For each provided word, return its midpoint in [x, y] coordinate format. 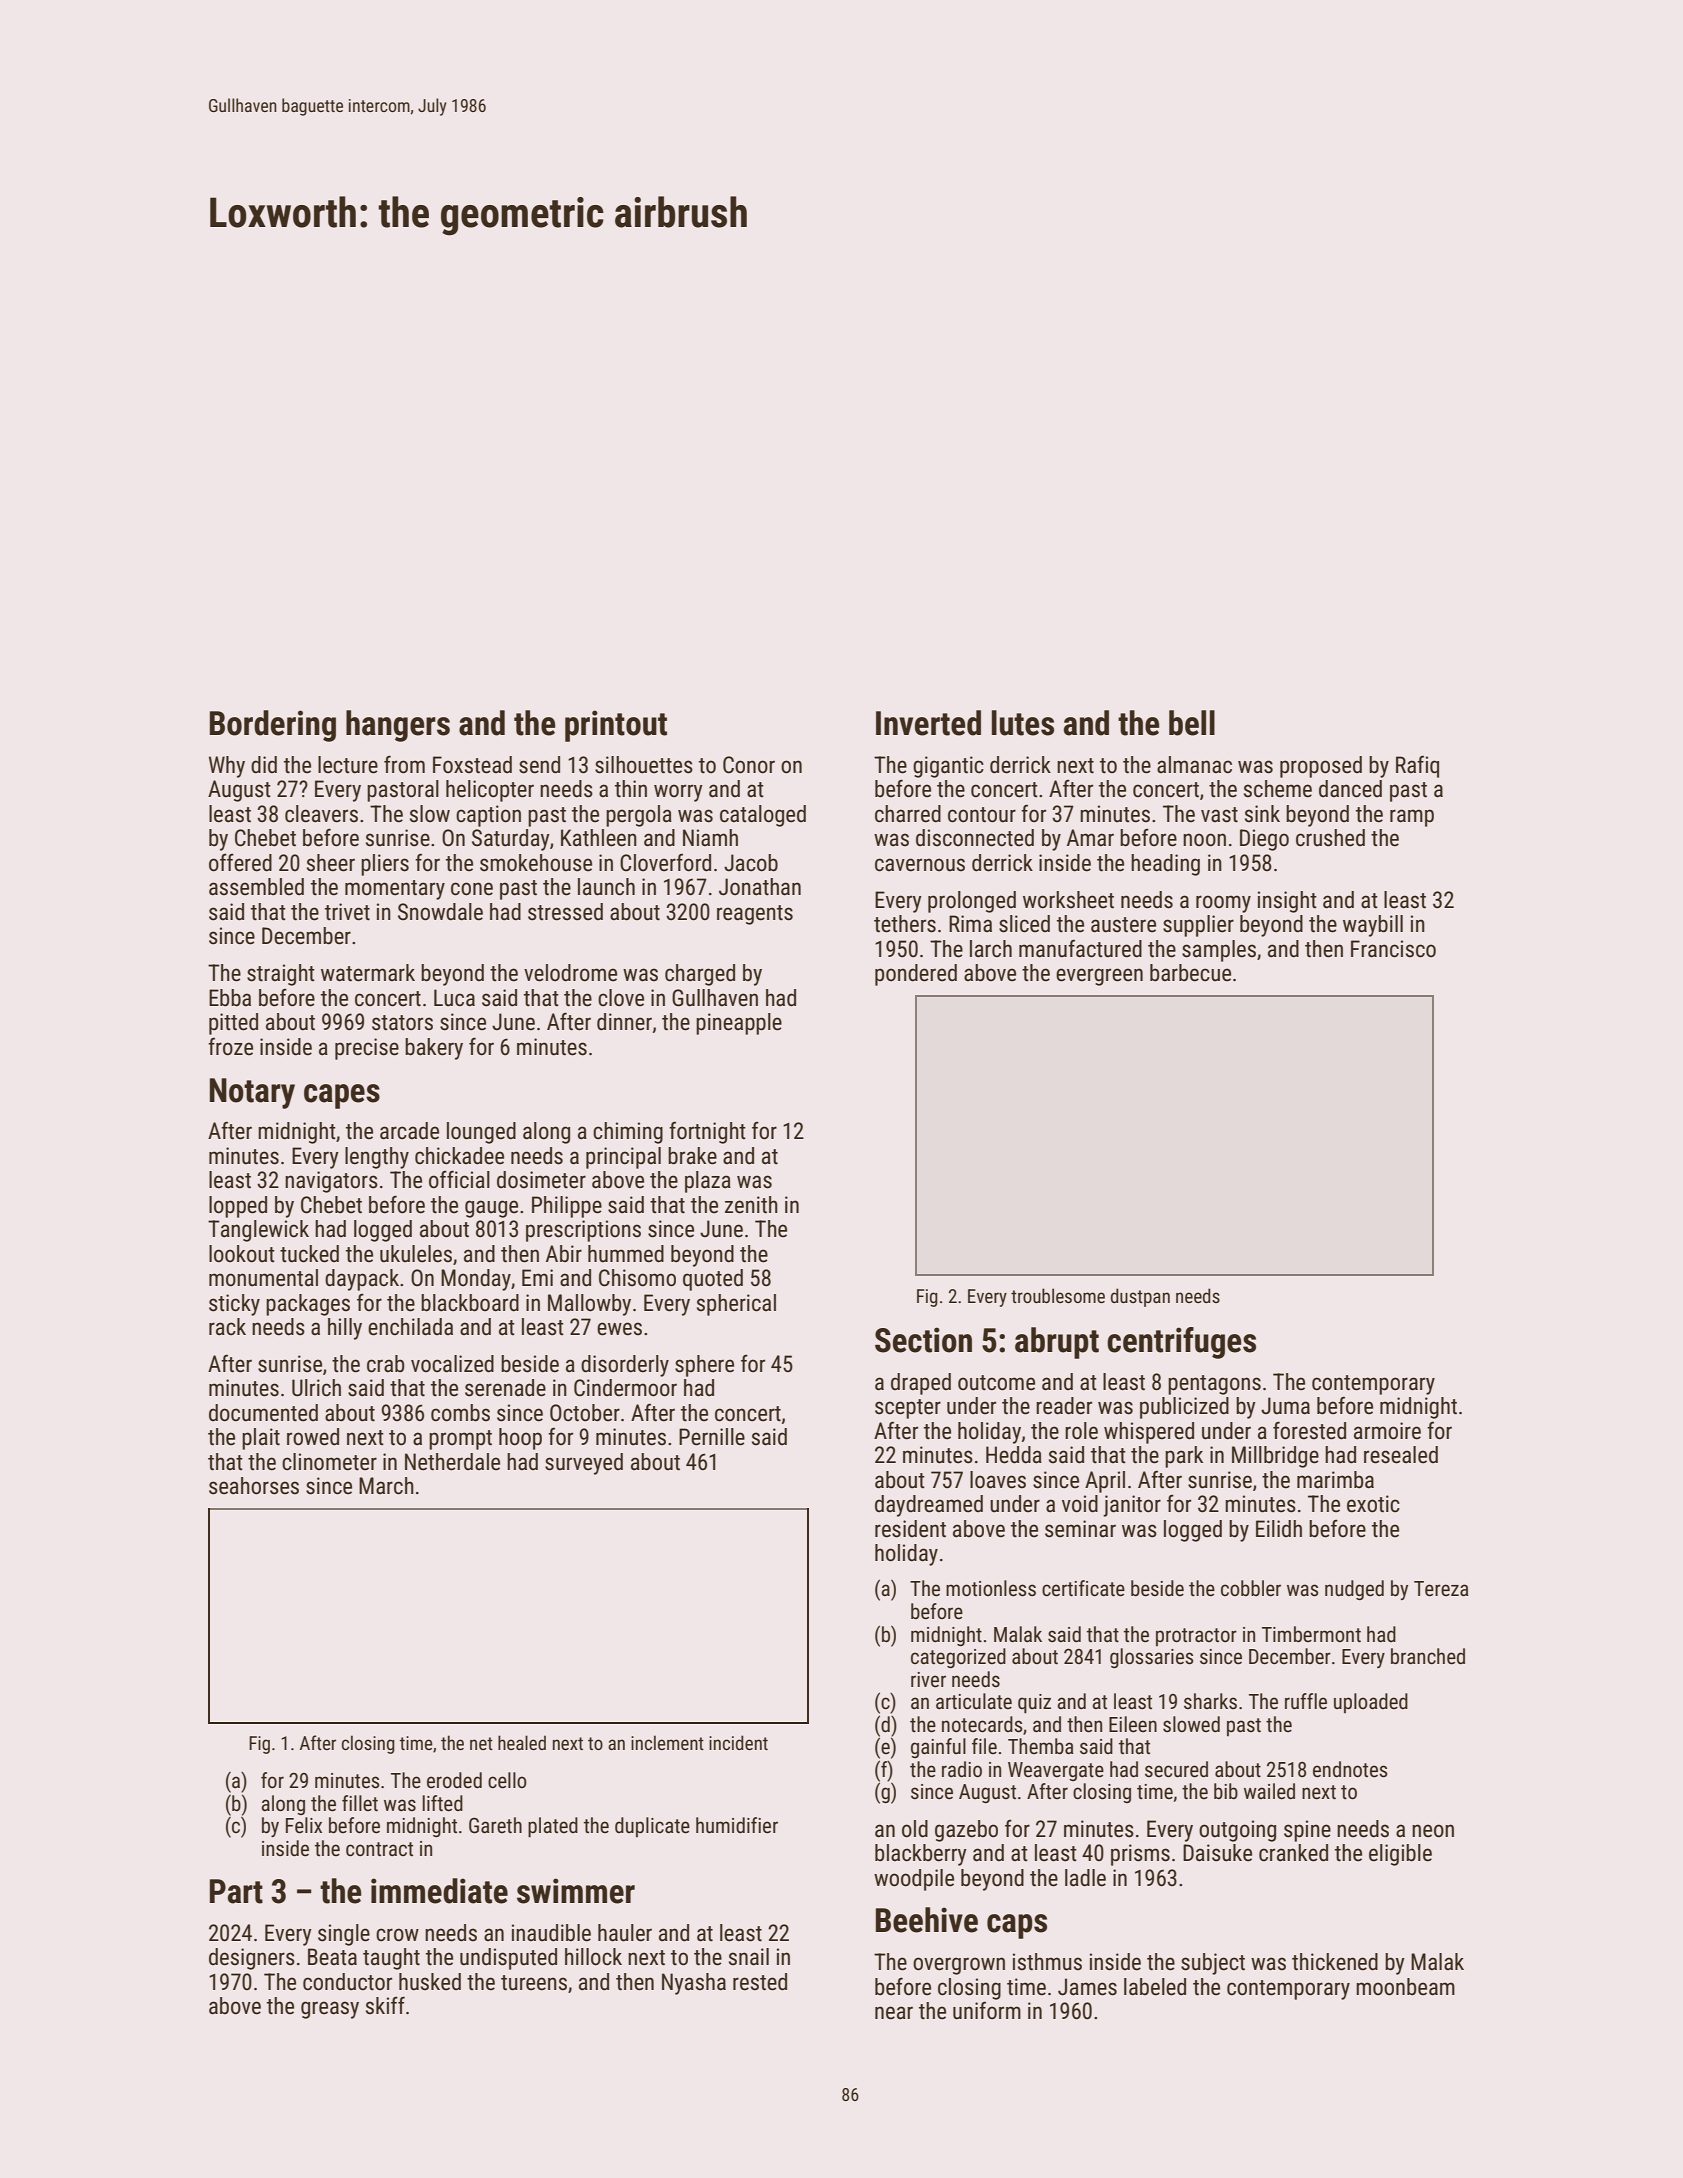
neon [1433, 1831]
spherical [736, 1305]
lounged [481, 1133]
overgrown [959, 1966]
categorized [958, 1658]
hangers [398, 726]
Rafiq [1417, 766]
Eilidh [1279, 1528]
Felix [304, 1825]
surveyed [584, 1464]
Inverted [928, 723]
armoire [1387, 1431]
